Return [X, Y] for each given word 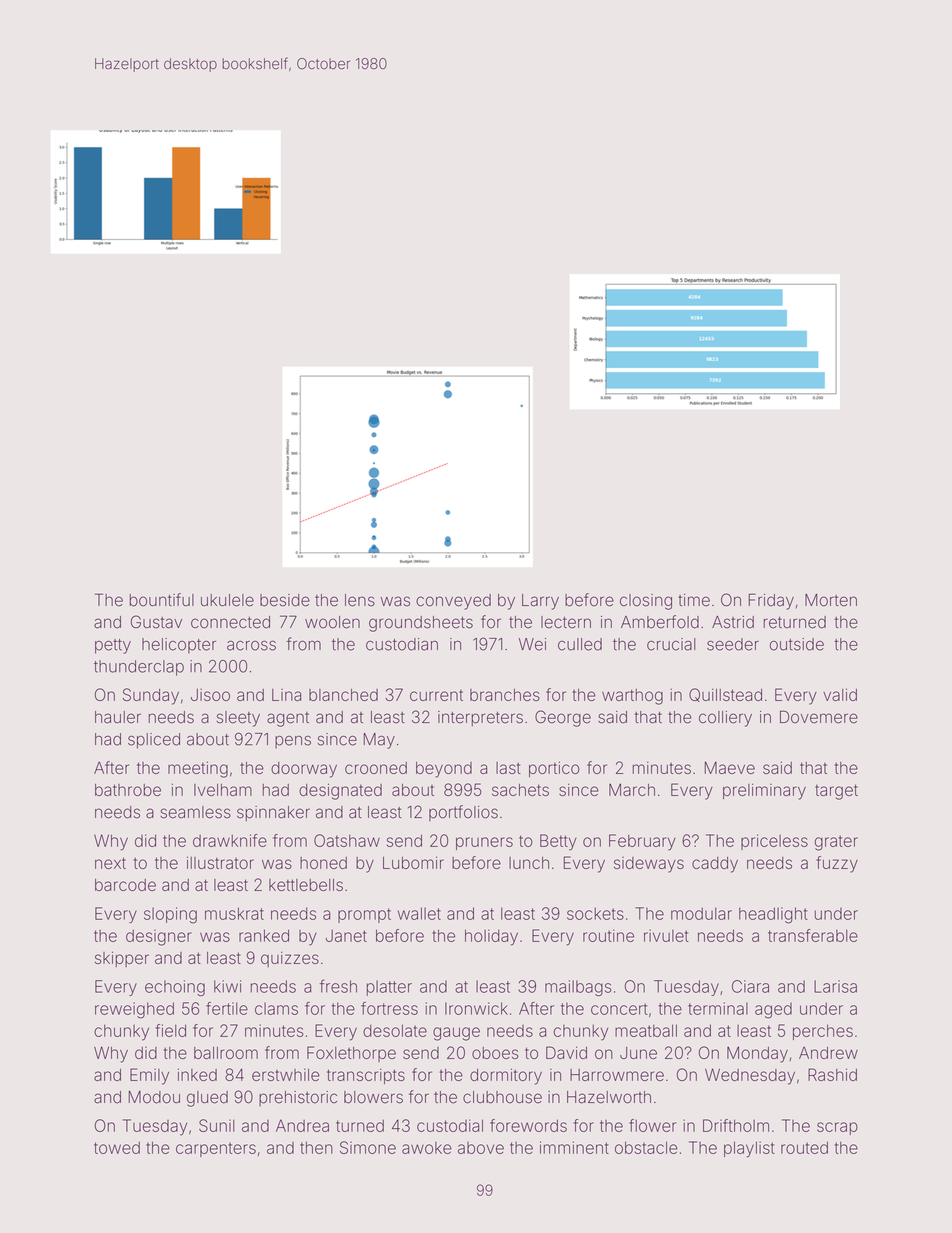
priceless [774, 842]
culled [580, 644]
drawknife [230, 840]
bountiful [162, 600]
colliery [725, 719]
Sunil [216, 1125]
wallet [419, 913]
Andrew [828, 1053]
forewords [528, 1125]
